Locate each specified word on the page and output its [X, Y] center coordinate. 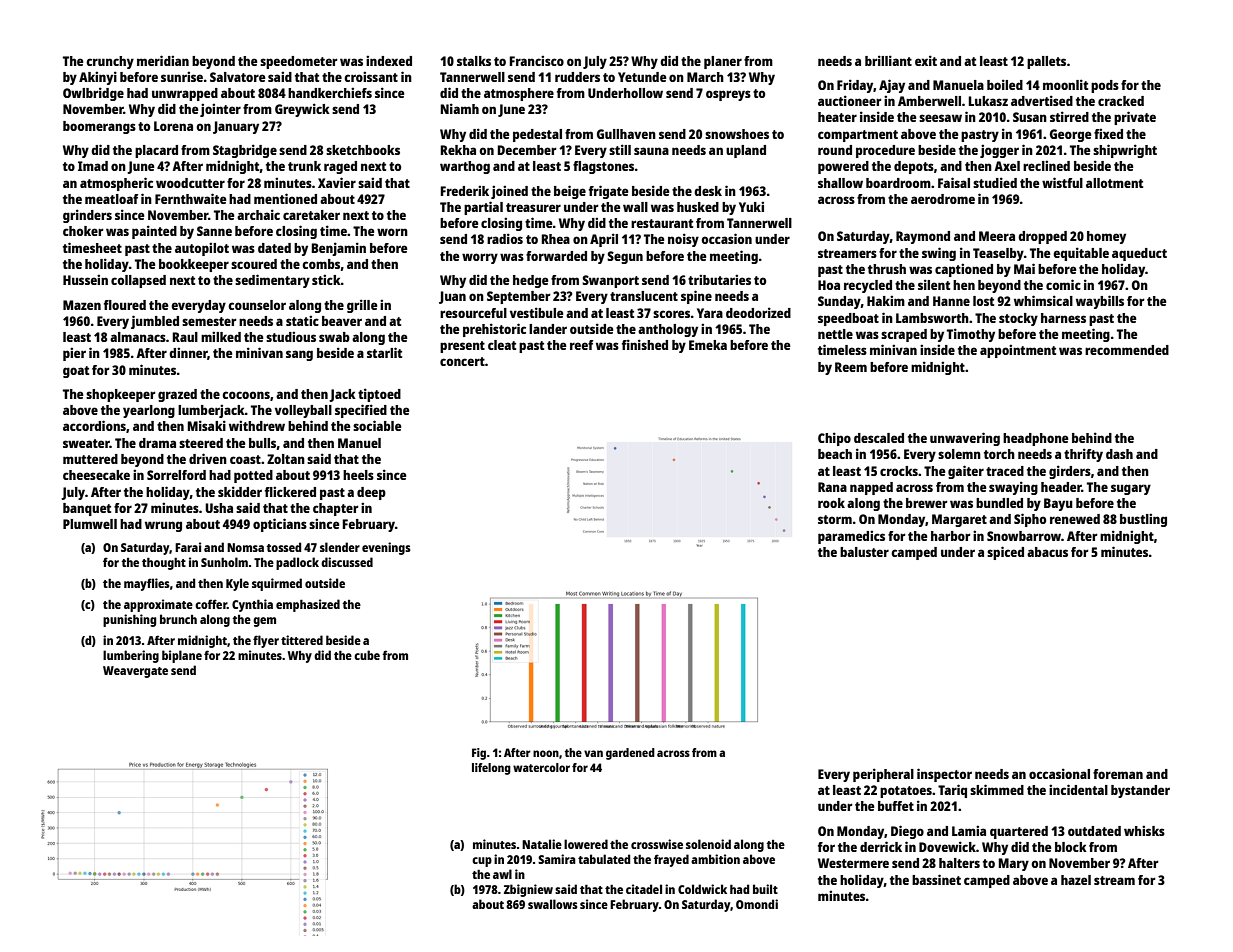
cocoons [246, 395]
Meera [997, 236]
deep [371, 493]
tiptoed [379, 395]
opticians [280, 525]
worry [480, 258]
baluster [864, 552]
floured [125, 305]
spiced [1005, 553]
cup [482, 862]
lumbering [131, 656]
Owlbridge [93, 94]
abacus [1047, 552]
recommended [1127, 350]
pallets [1046, 62]
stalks [474, 61]
